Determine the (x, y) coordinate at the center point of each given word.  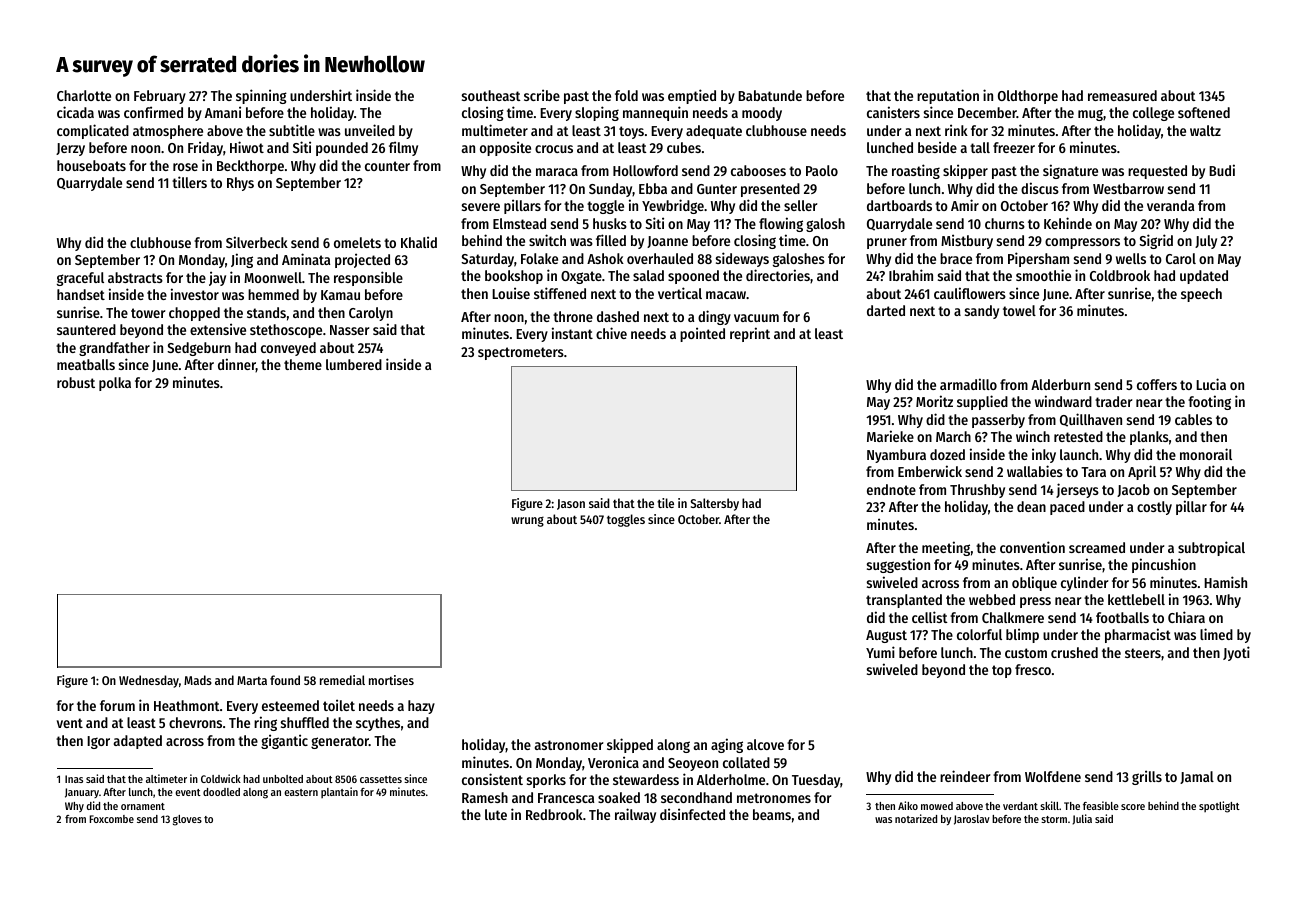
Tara (1093, 472)
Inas (74, 779)
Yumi (880, 652)
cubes (684, 147)
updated (1204, 277)
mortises (391, 680)
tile (665, 503)
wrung (527, 522)
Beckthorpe (250, 167)
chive (611, 333)
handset (81, 294)
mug (1090, 115)
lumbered (354, 364)
